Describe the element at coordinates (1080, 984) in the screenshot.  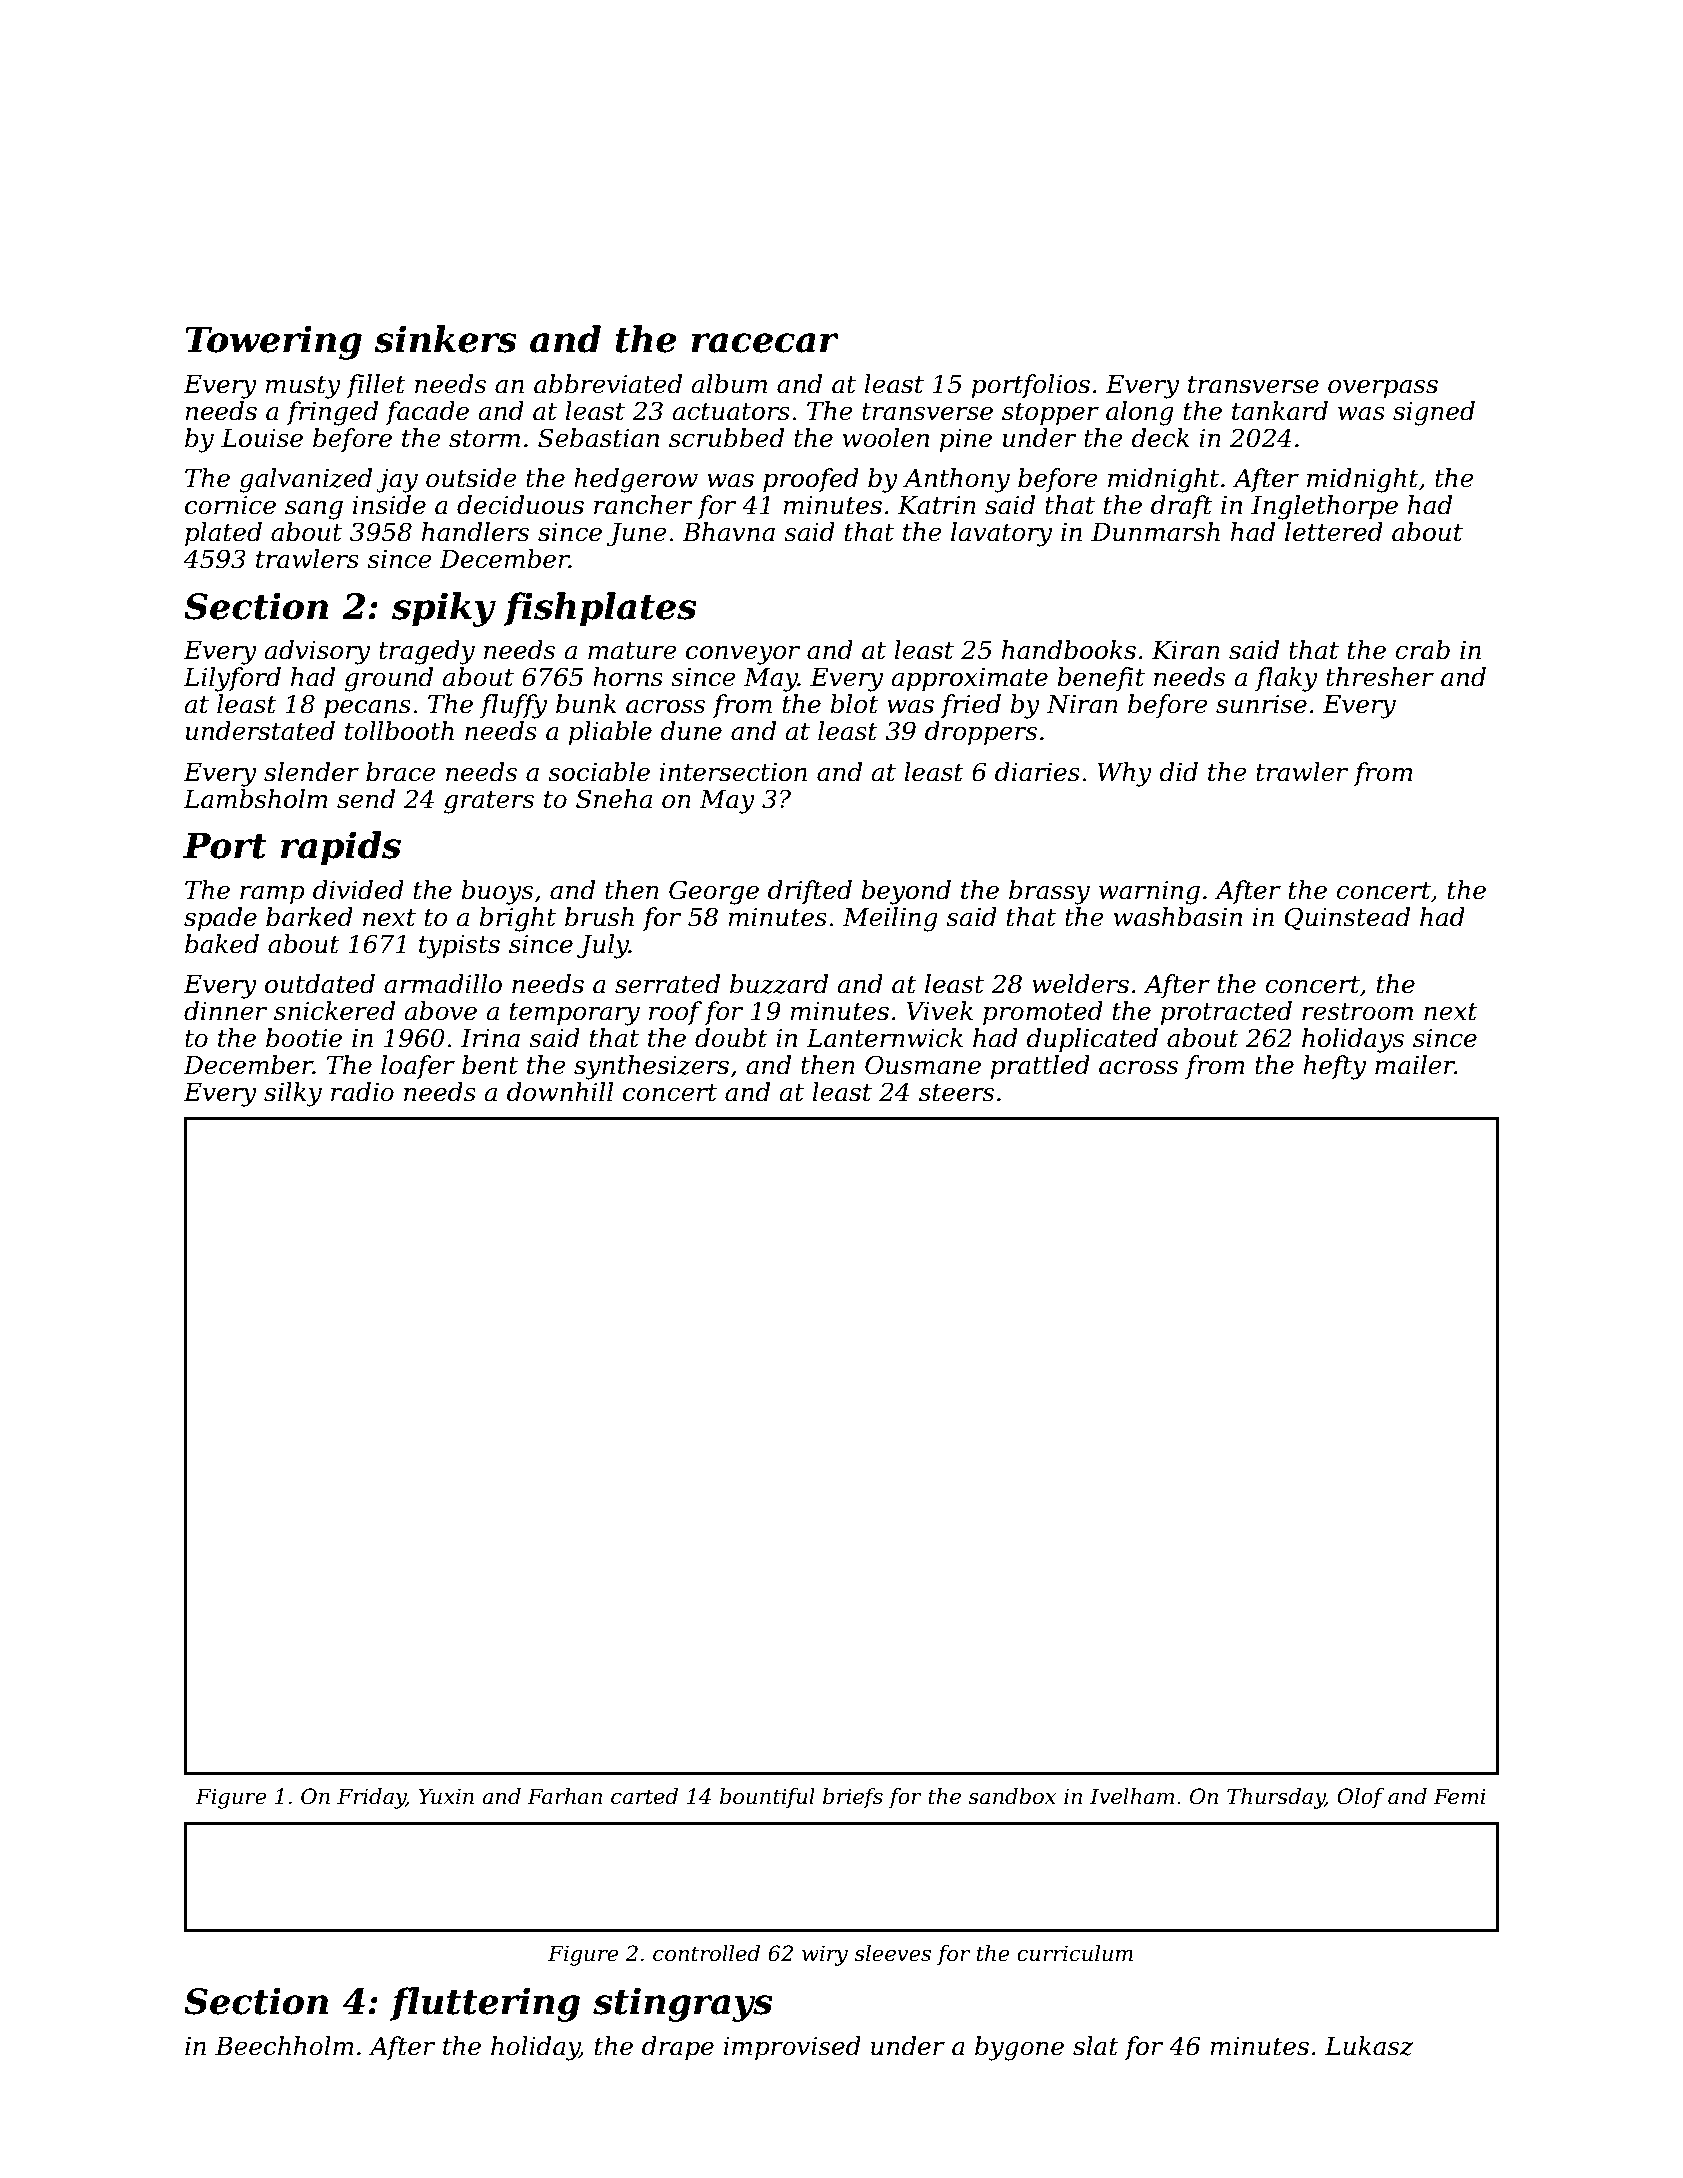
I see `welders` at that location.
